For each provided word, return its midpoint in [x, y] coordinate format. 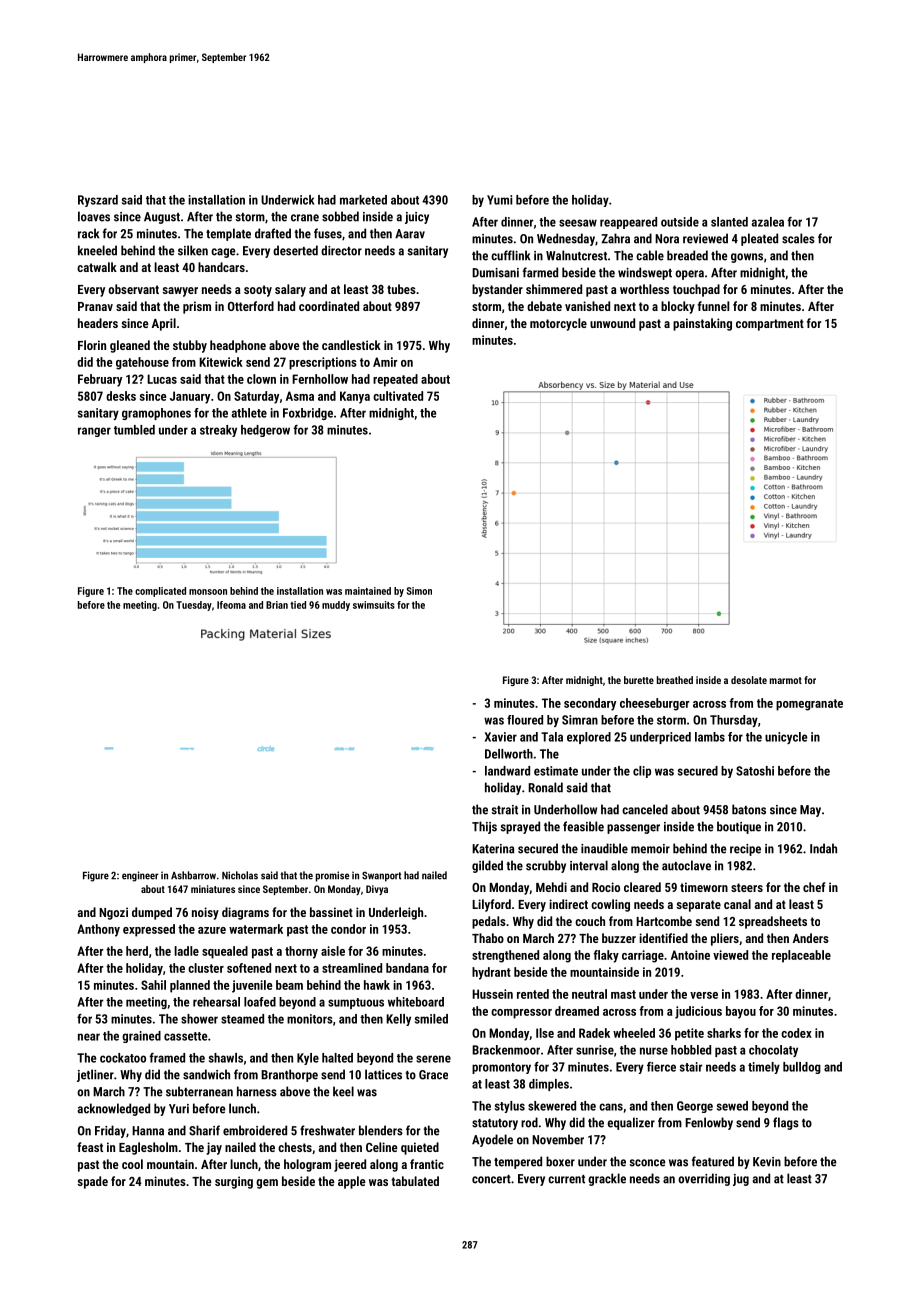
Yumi [499, 200]
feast [90, 1147]
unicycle [786, 738]
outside [680, 222]
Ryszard [98, 201]
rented [533, 994]
